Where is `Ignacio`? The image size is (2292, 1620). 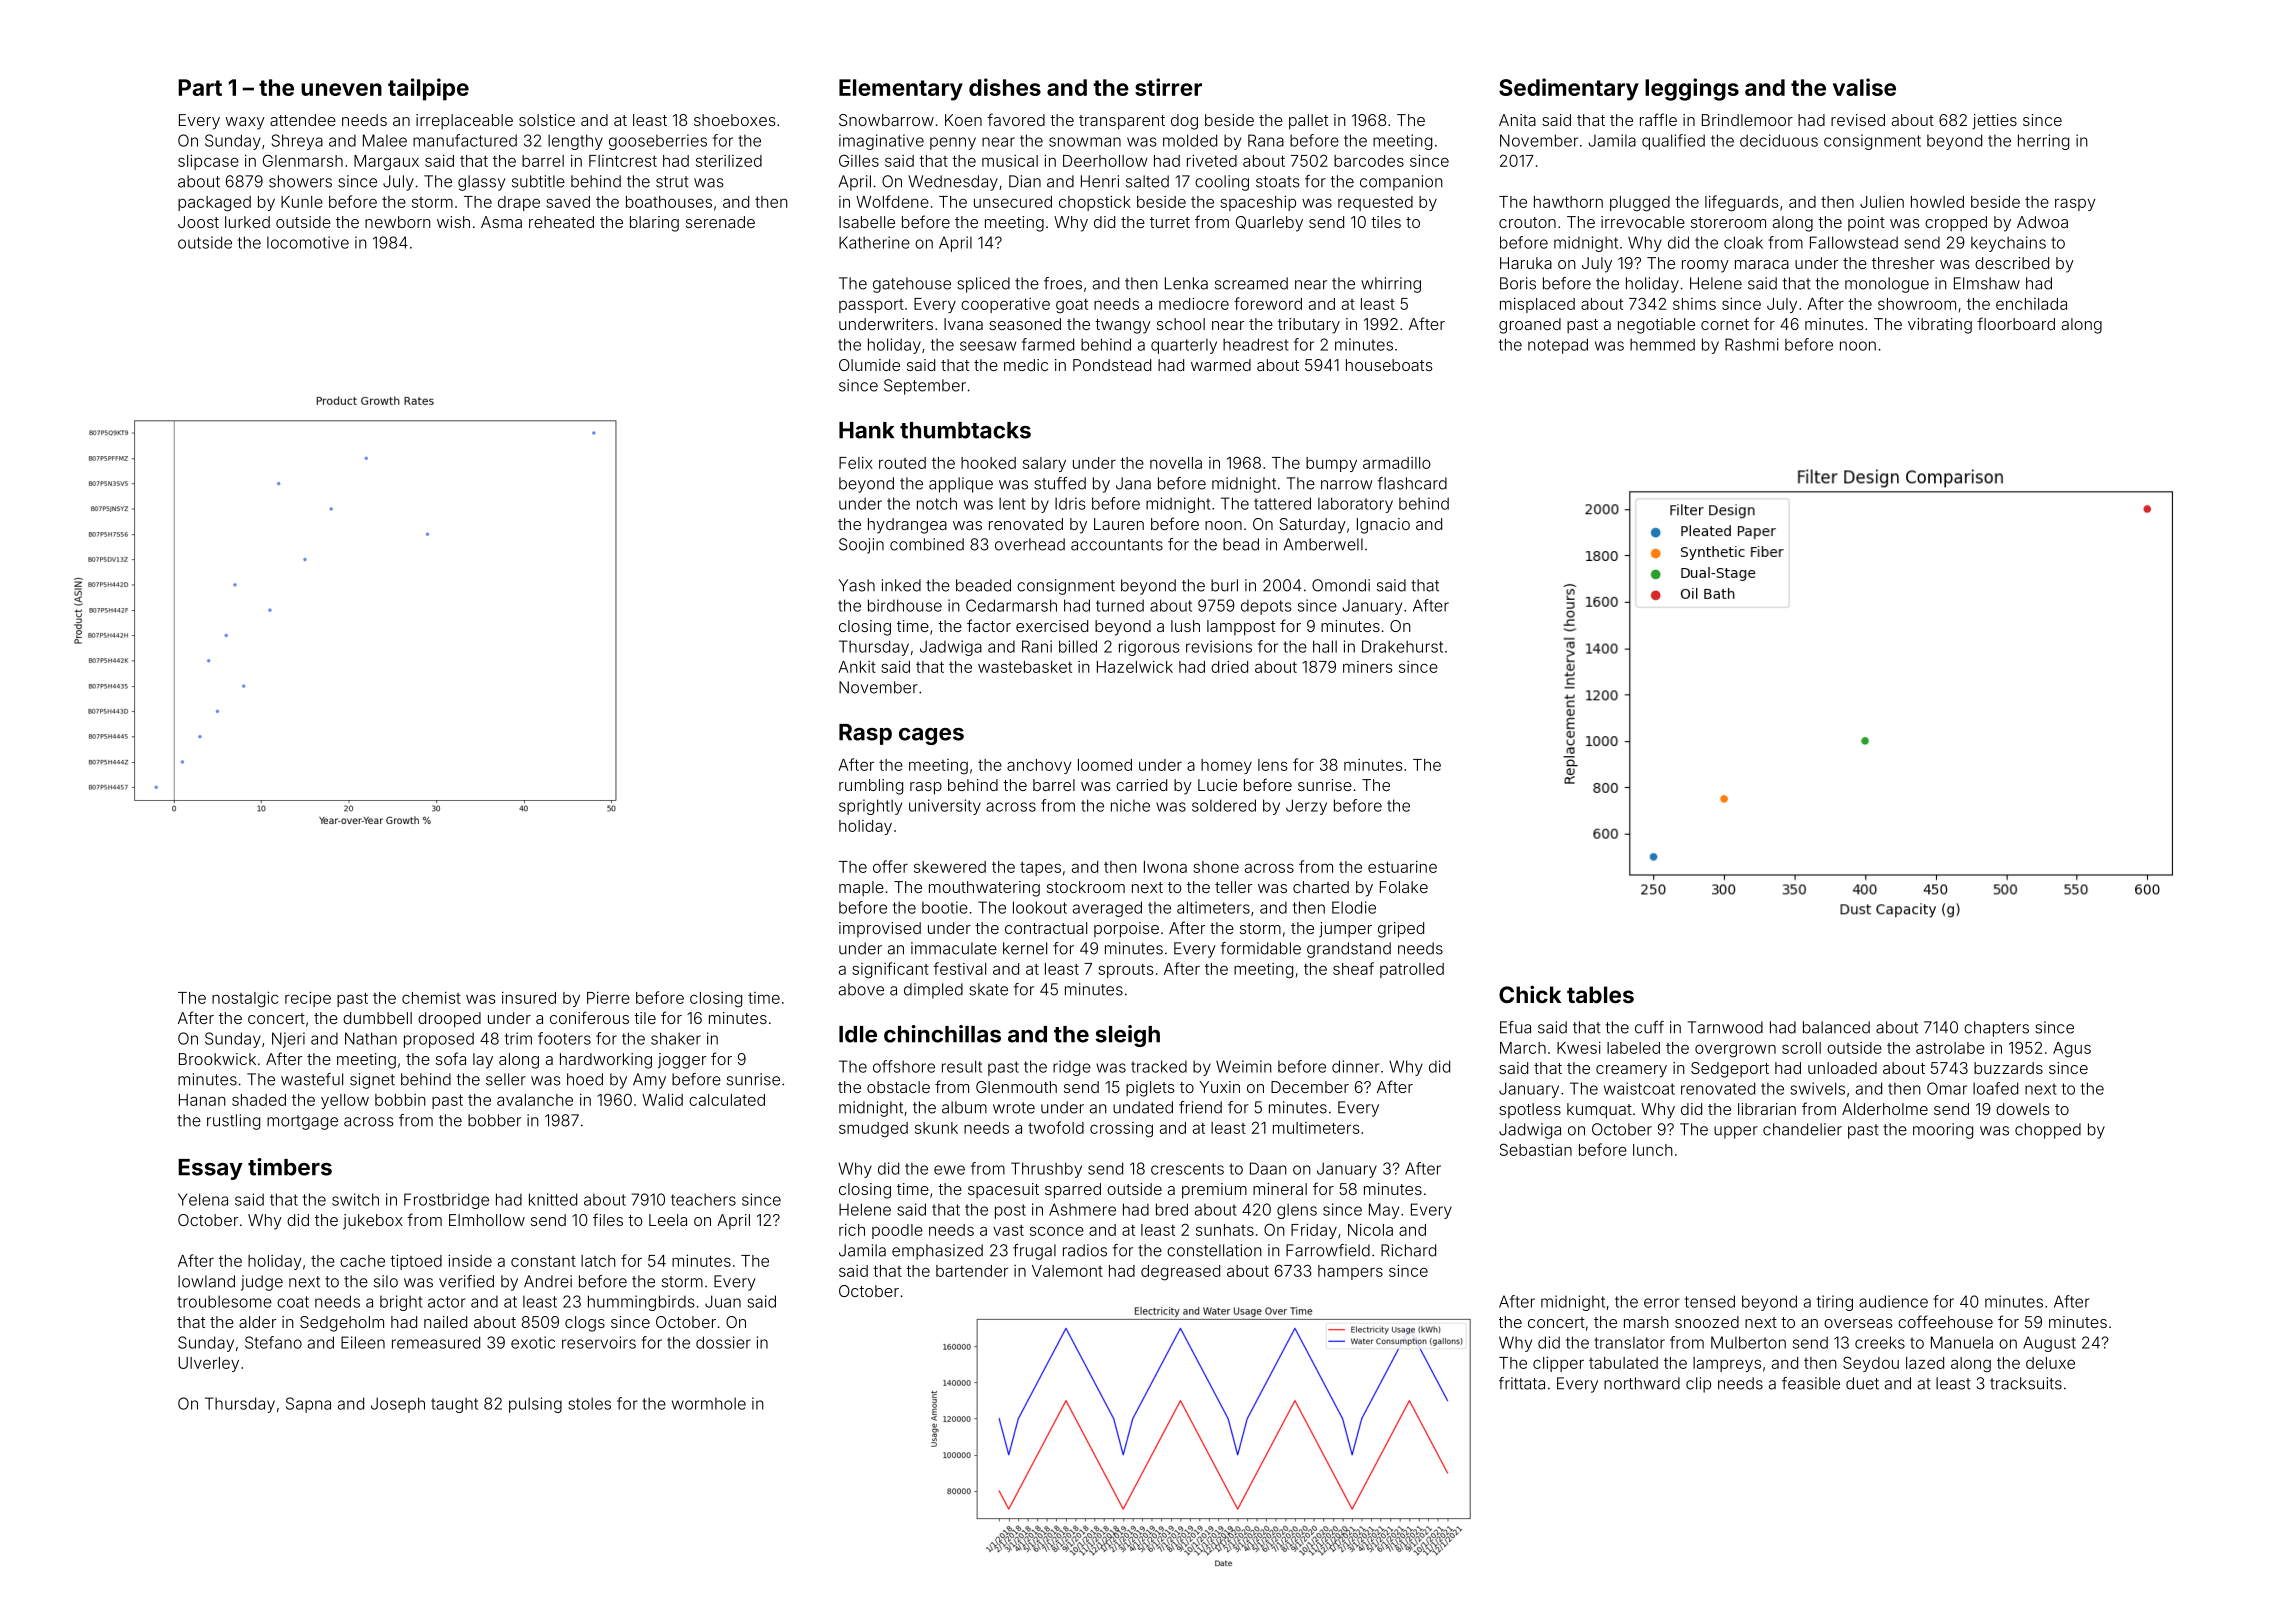 Ignacio is located at coordinates (1383, 526).
